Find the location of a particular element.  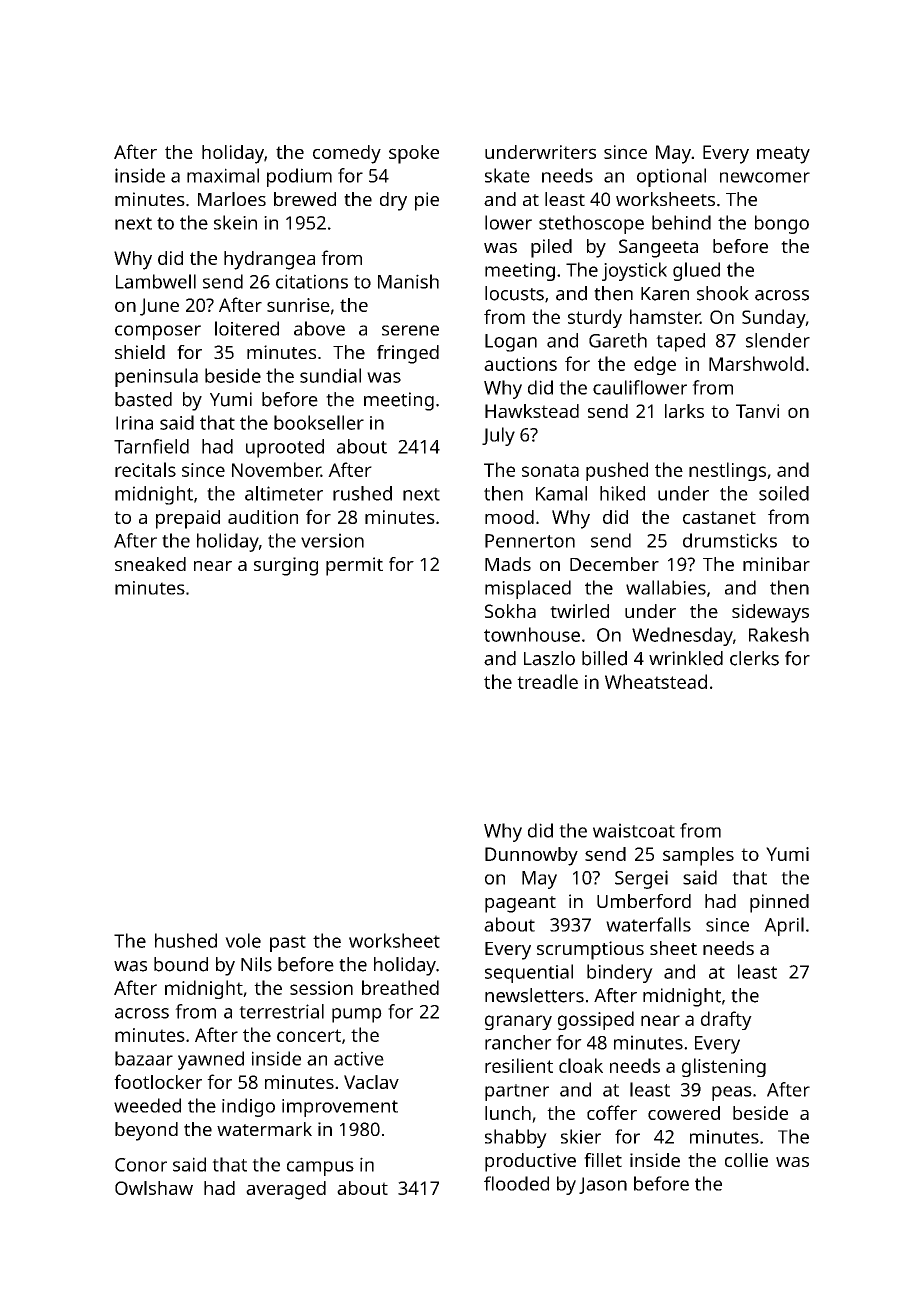

maximal is located at coordinates (223, 175).
